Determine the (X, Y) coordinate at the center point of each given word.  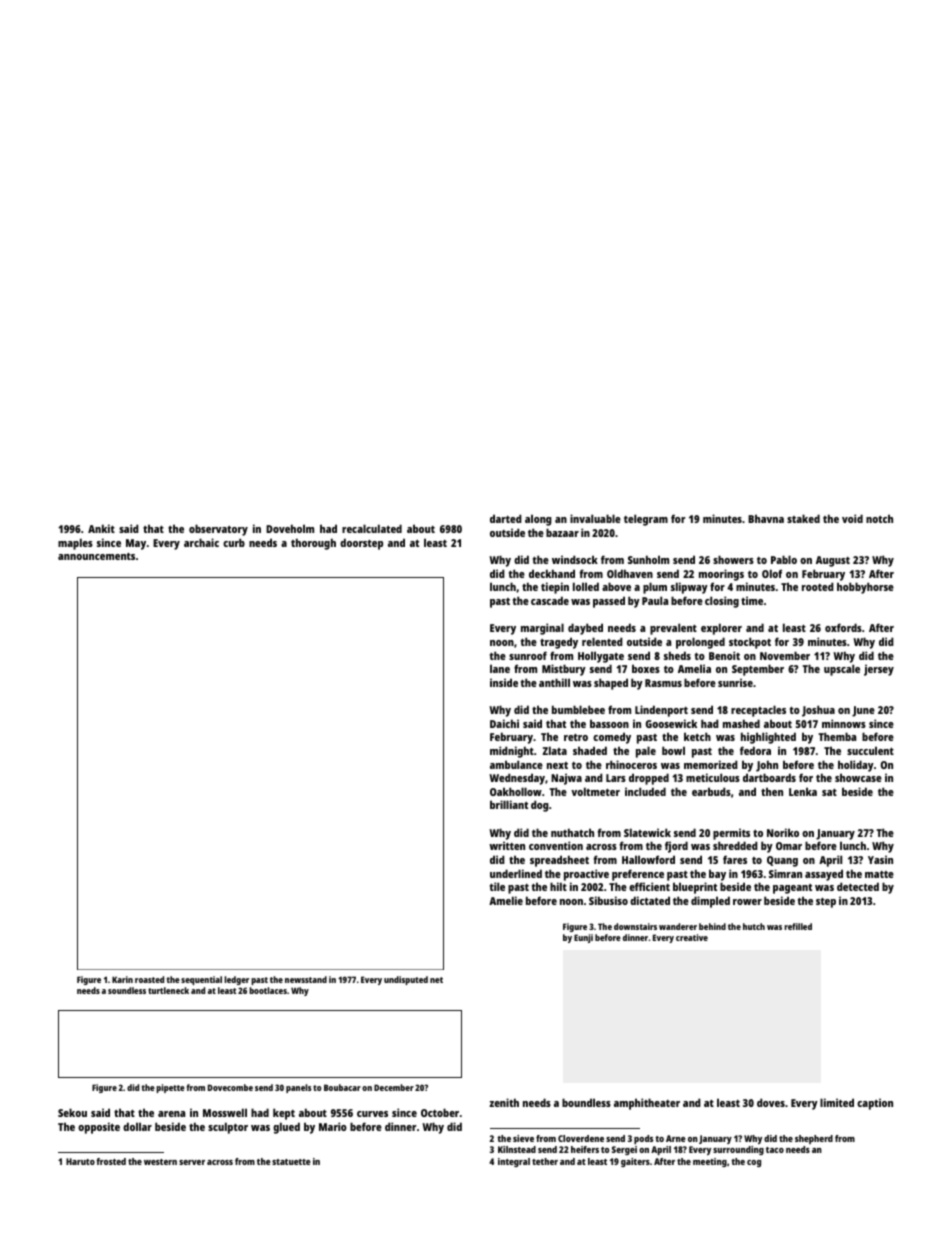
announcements (96, 556)
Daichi (504, 723)
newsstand (306, 979)
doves (771, 1102)
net (436, 980)
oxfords (843, 627)
